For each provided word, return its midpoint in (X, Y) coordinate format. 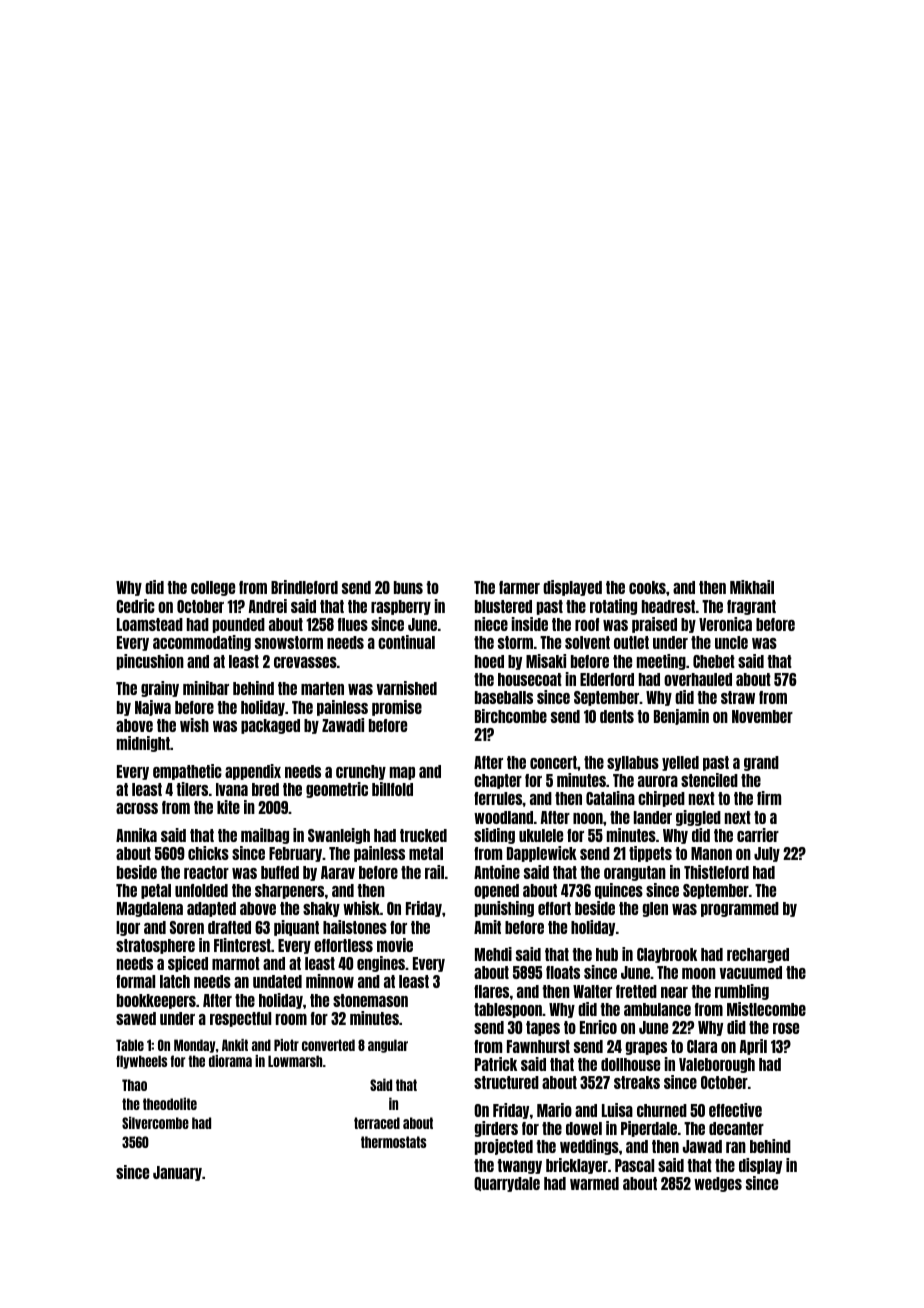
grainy (160, 689)
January (177, 1173)
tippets (650, 854)
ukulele (541, 835)
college (213, 588)
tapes (543, 1028)
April (753, 1047)
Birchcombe (511, 716)
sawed (136, 1018)
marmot (236, 963)
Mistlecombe (766, 1009)
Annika (136, 835)
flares (491, 991)
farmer (519, 587)
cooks (647, 587)
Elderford (607, 679)
